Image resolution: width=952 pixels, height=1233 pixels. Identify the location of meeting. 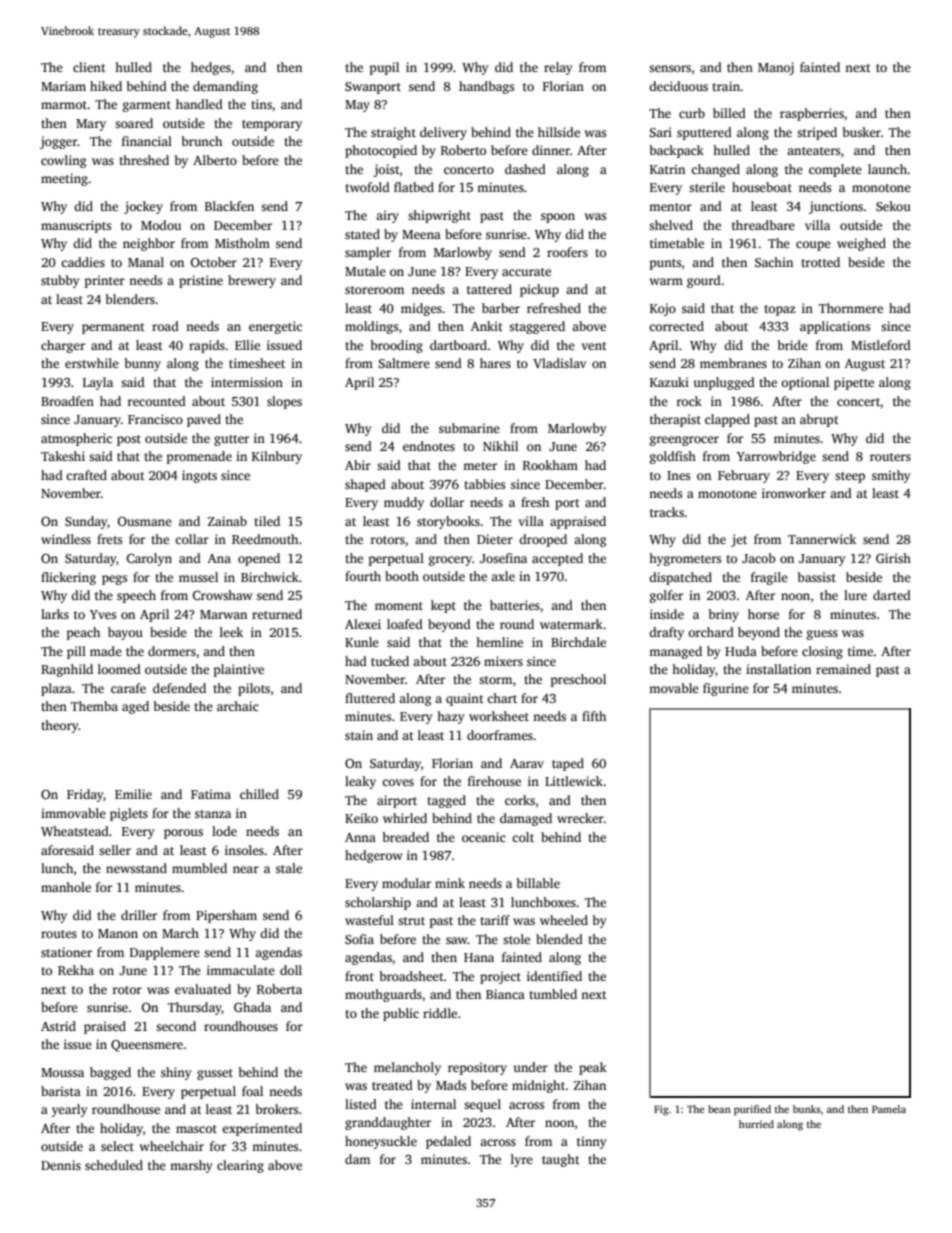
(64, 179).
